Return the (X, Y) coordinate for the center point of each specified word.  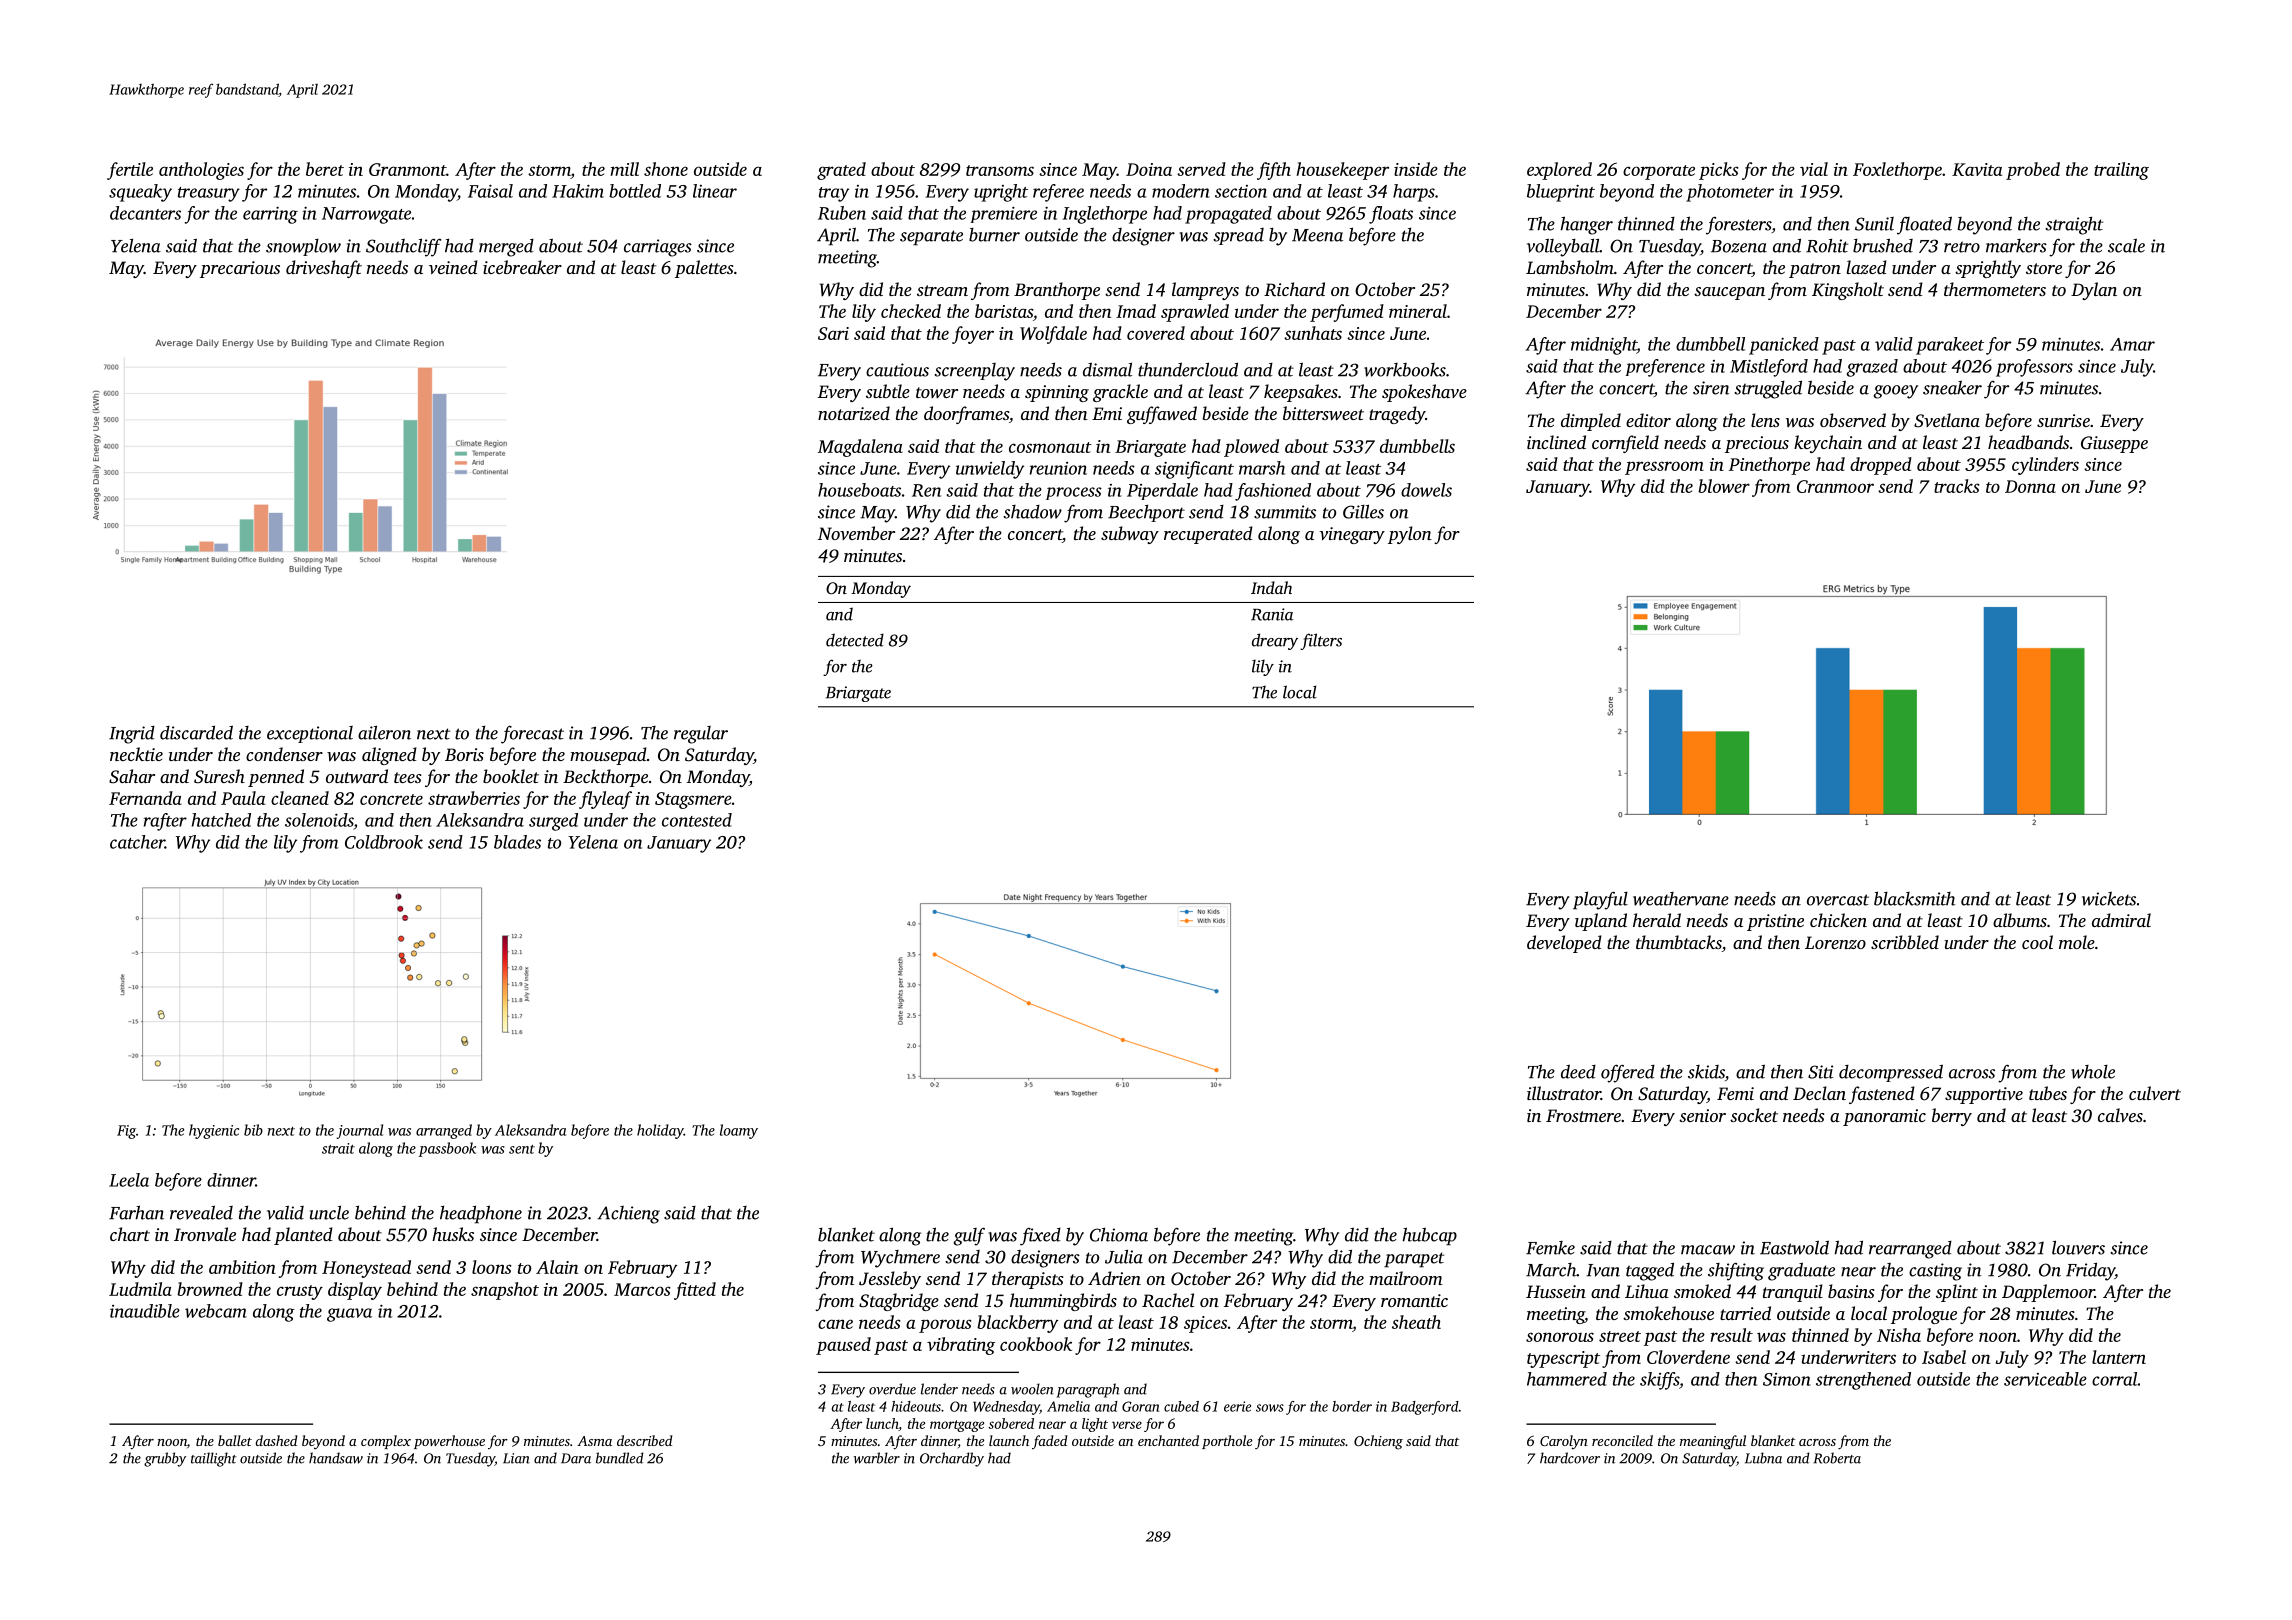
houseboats (859, 490)
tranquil (1793, 1293)
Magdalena (860, 448)
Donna (2030, 486)
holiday (660, 1131)
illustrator (1564, 1093)
